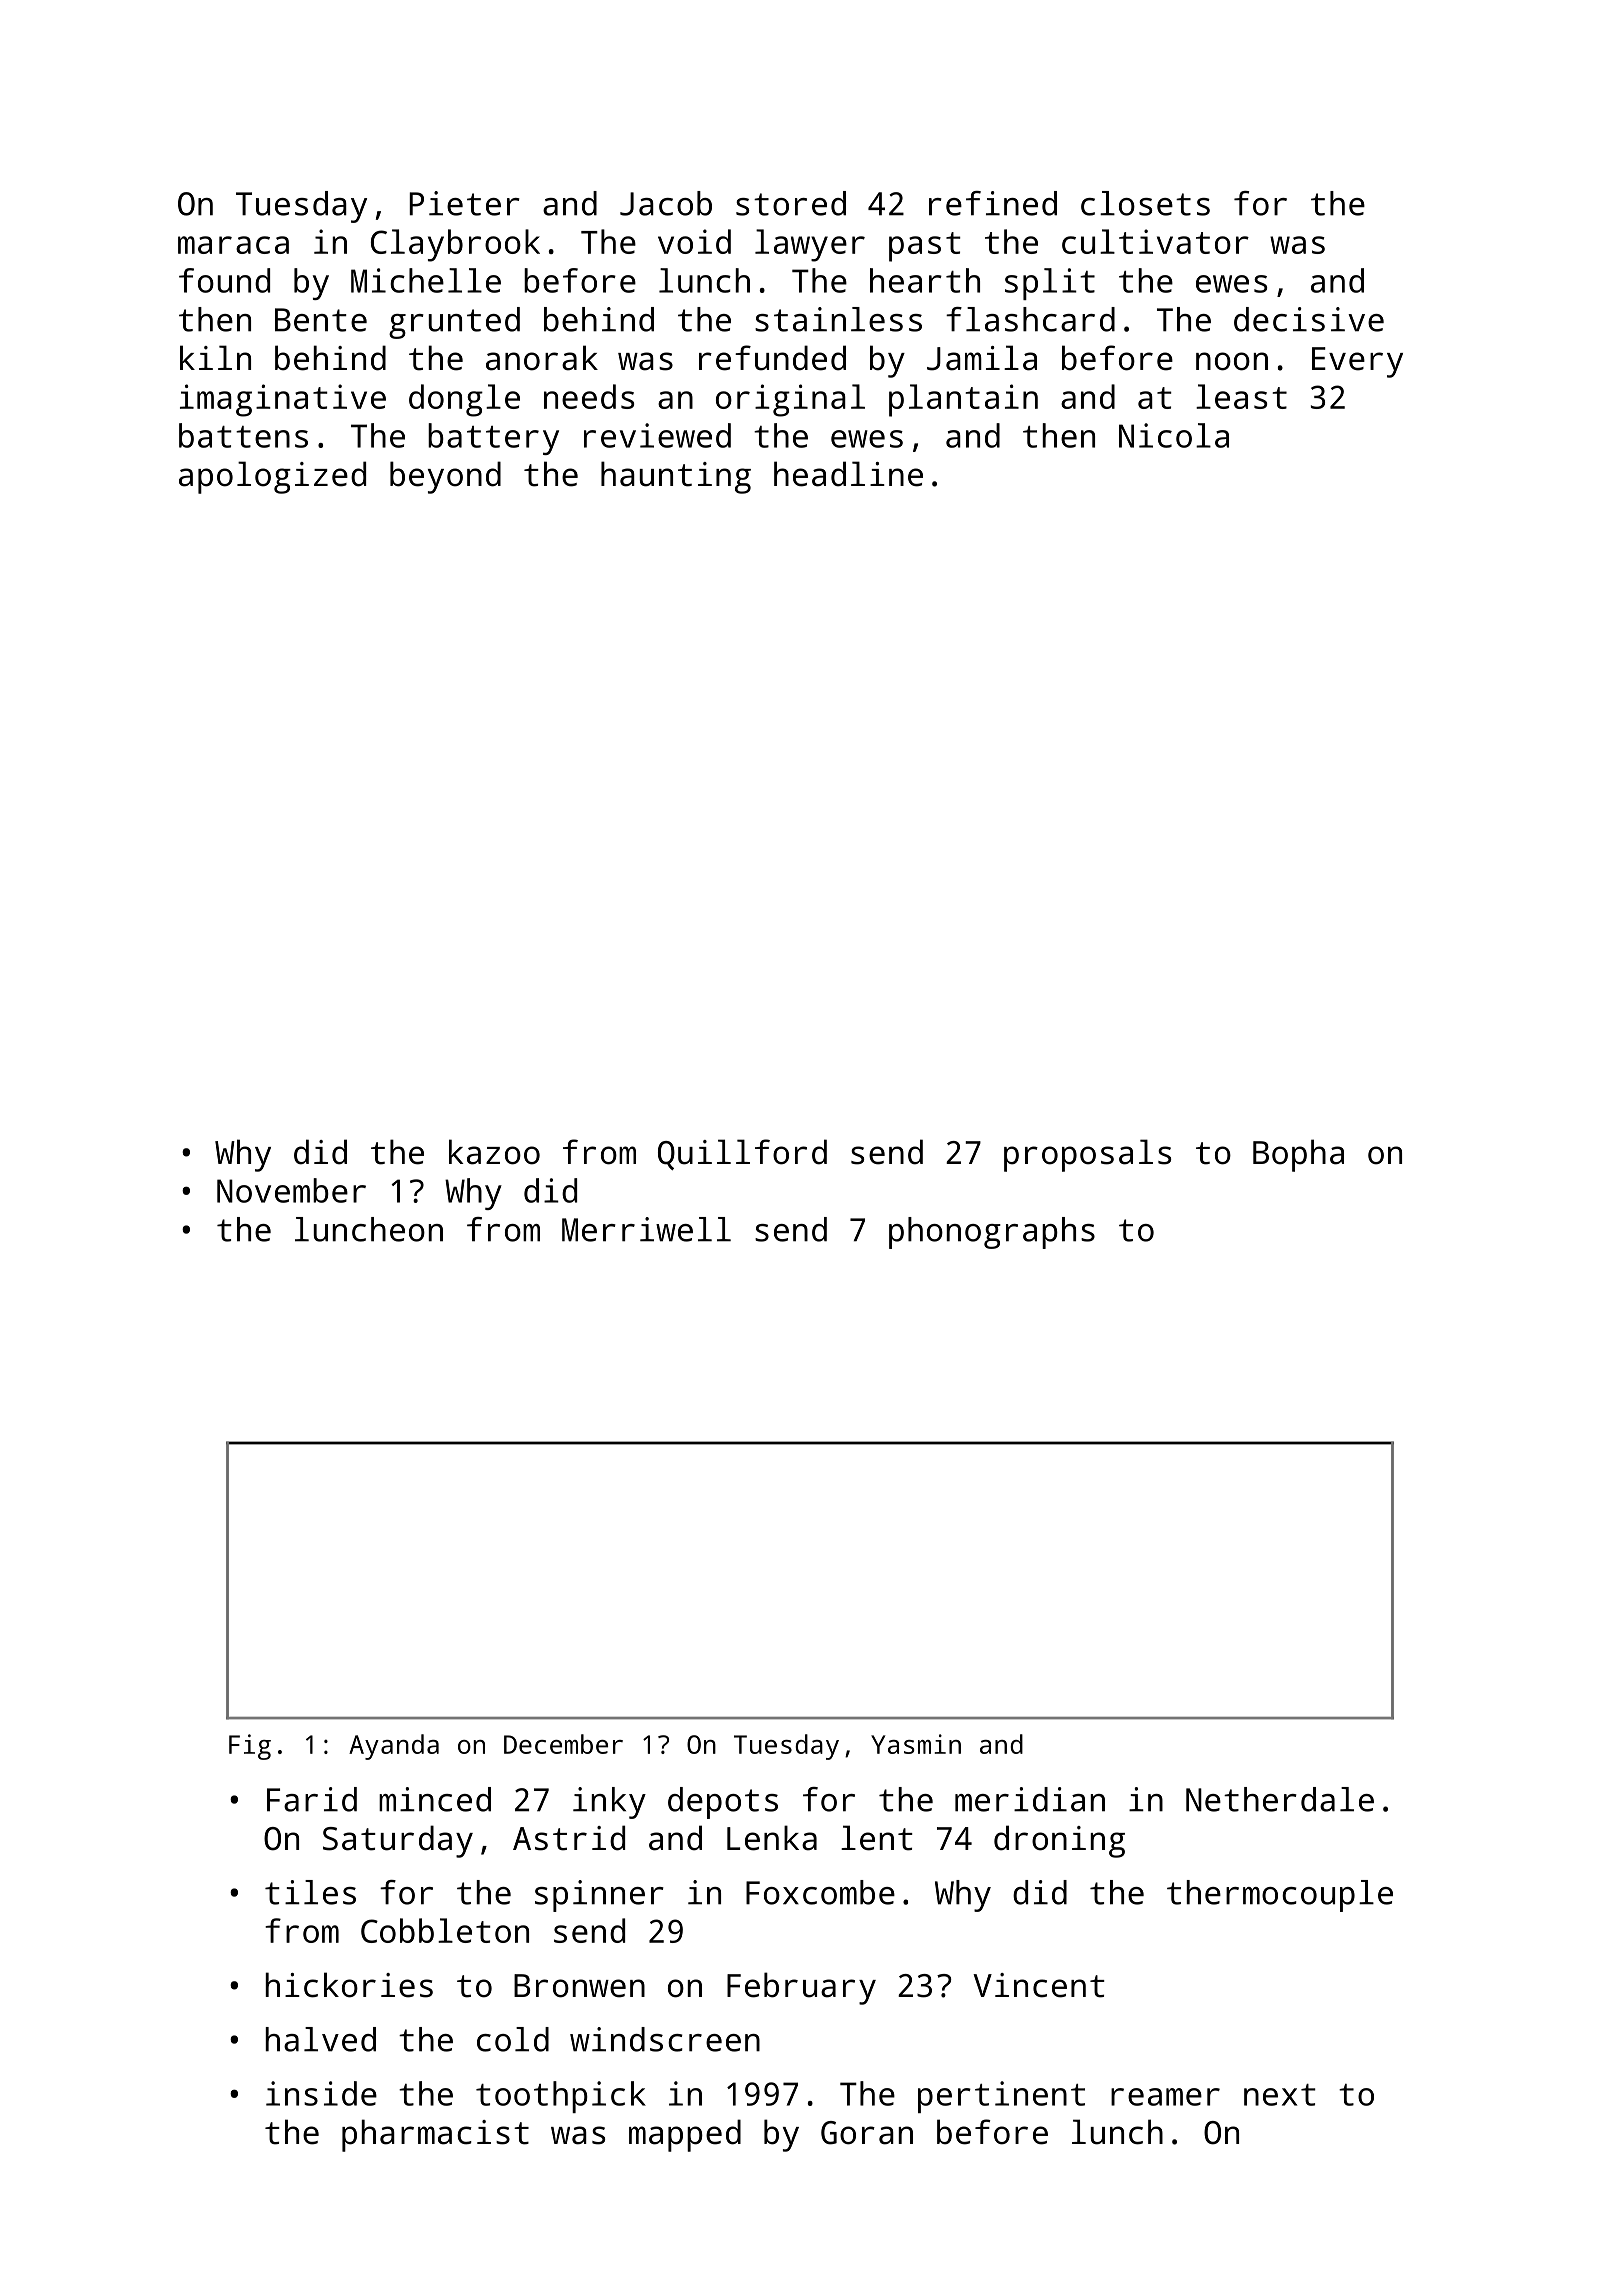  Describe the element at coordinates (801, 1988) in the screenshot. I see `February` at that location.
